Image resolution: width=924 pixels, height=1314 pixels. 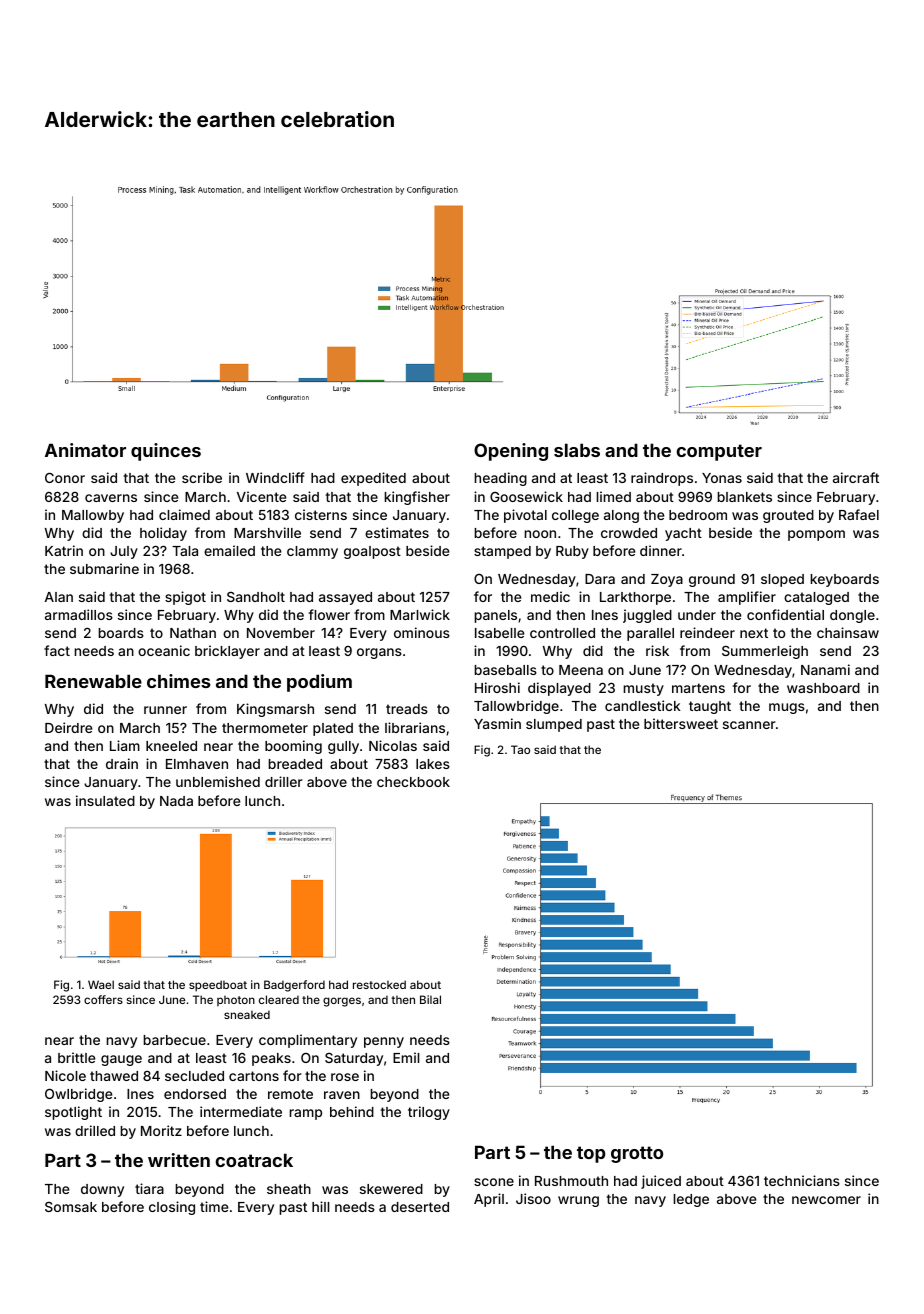 What do you see at coordinates (429, 1113) in the document?
I see `trilogy` at bounding box center [429, 1113].
